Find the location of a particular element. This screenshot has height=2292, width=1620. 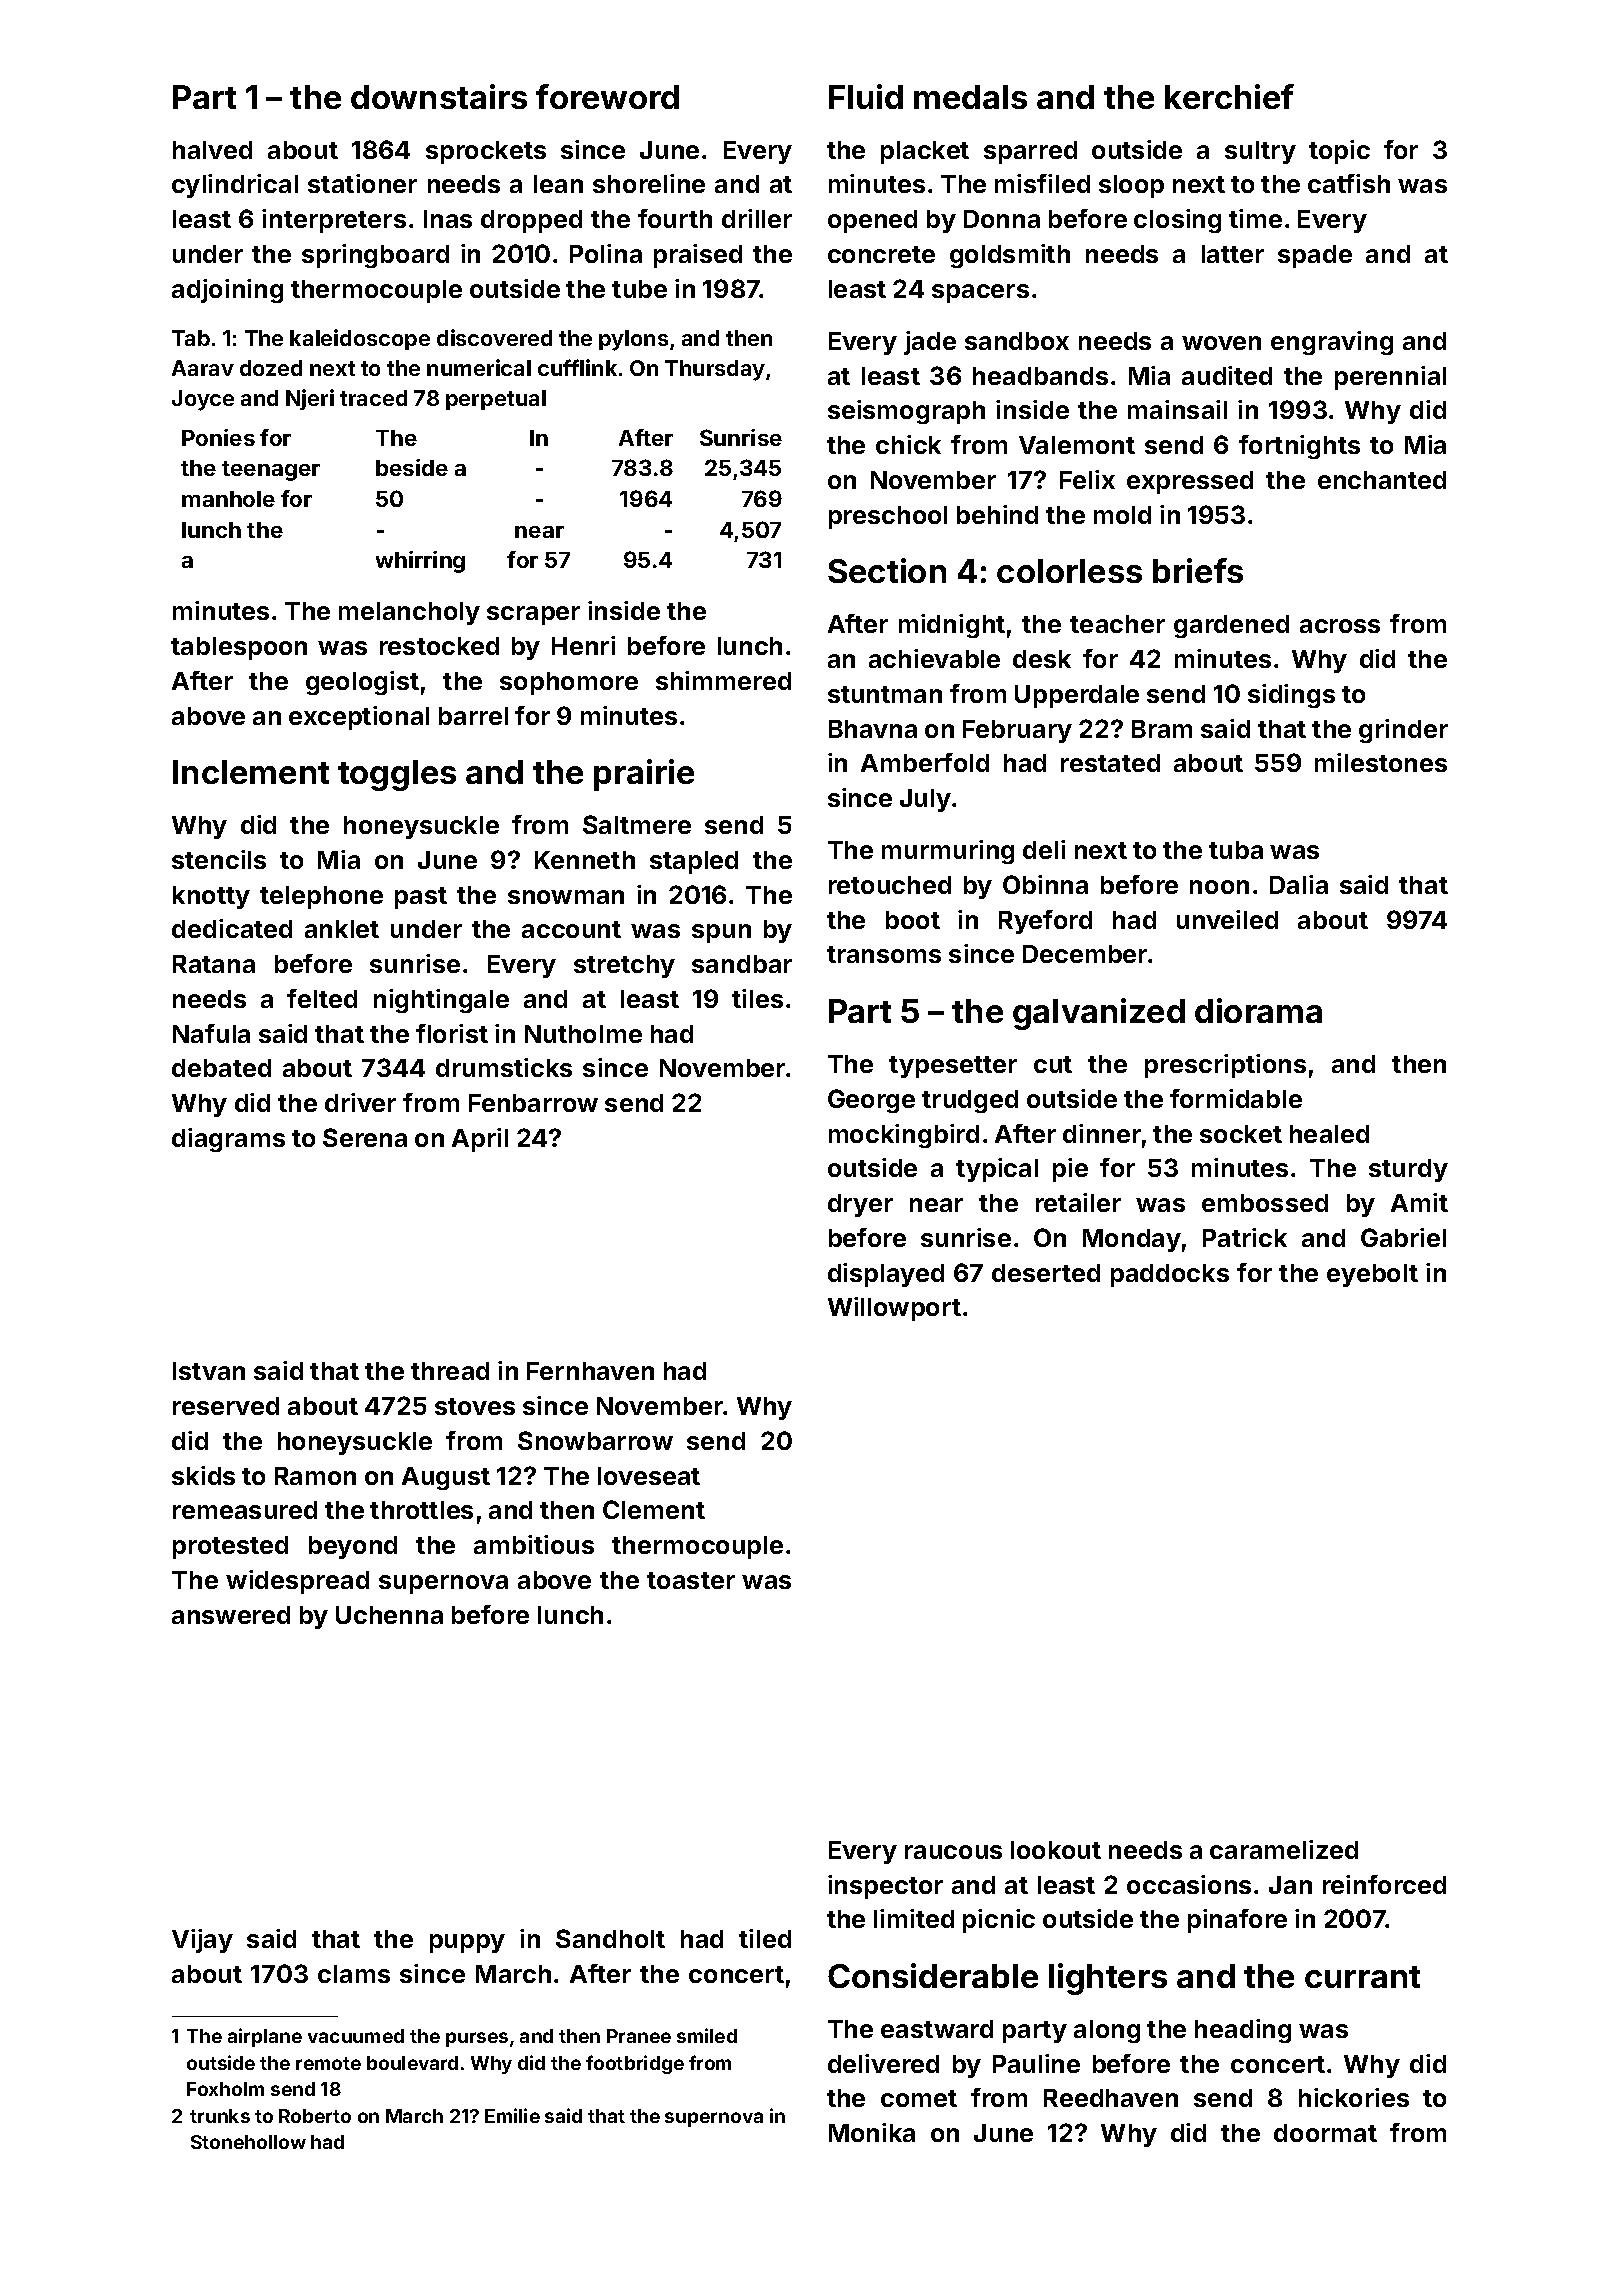

driller is located at coordinates (757, 218).
